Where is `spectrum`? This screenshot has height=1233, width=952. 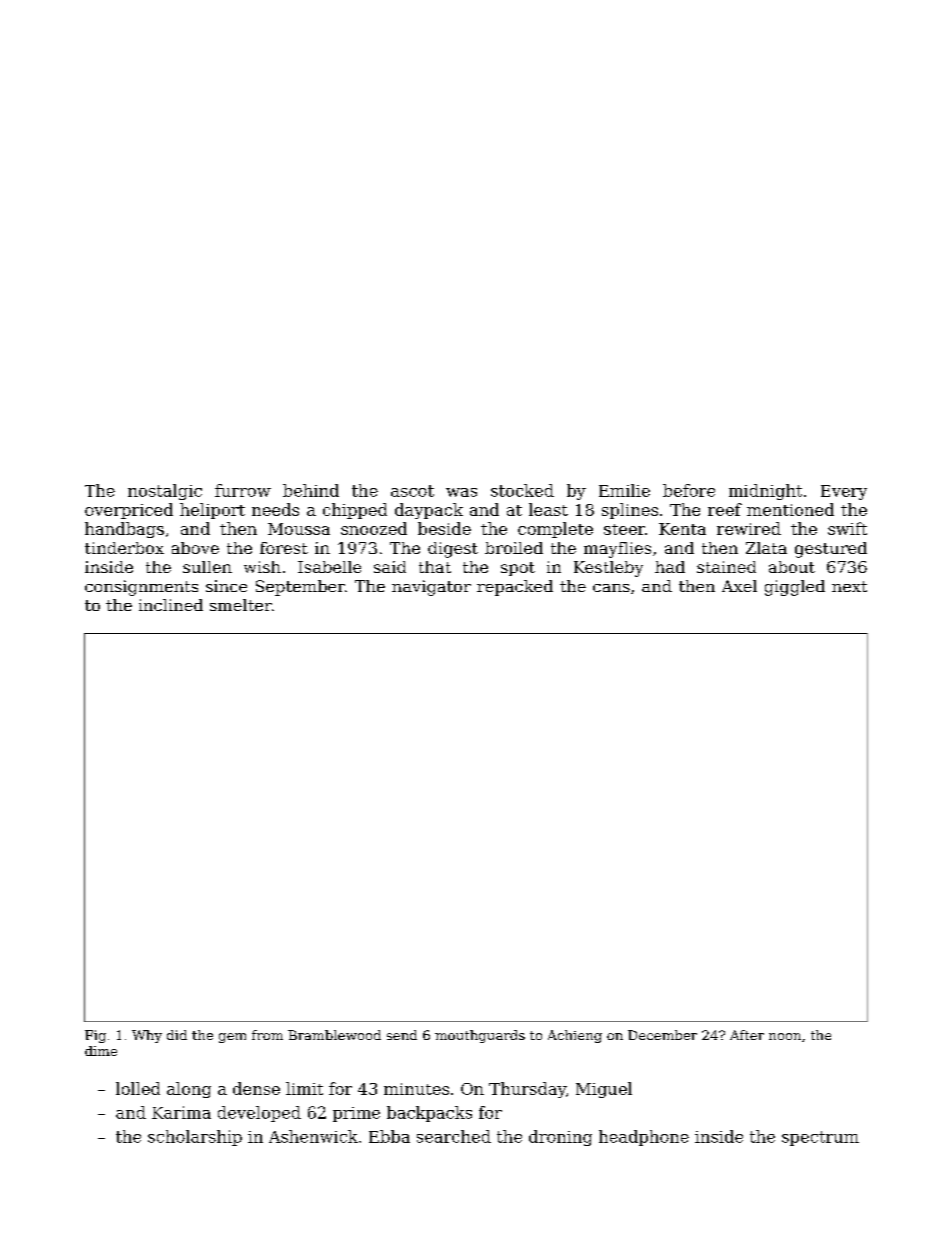 spectrum is located at coordinates (820, 1138).
